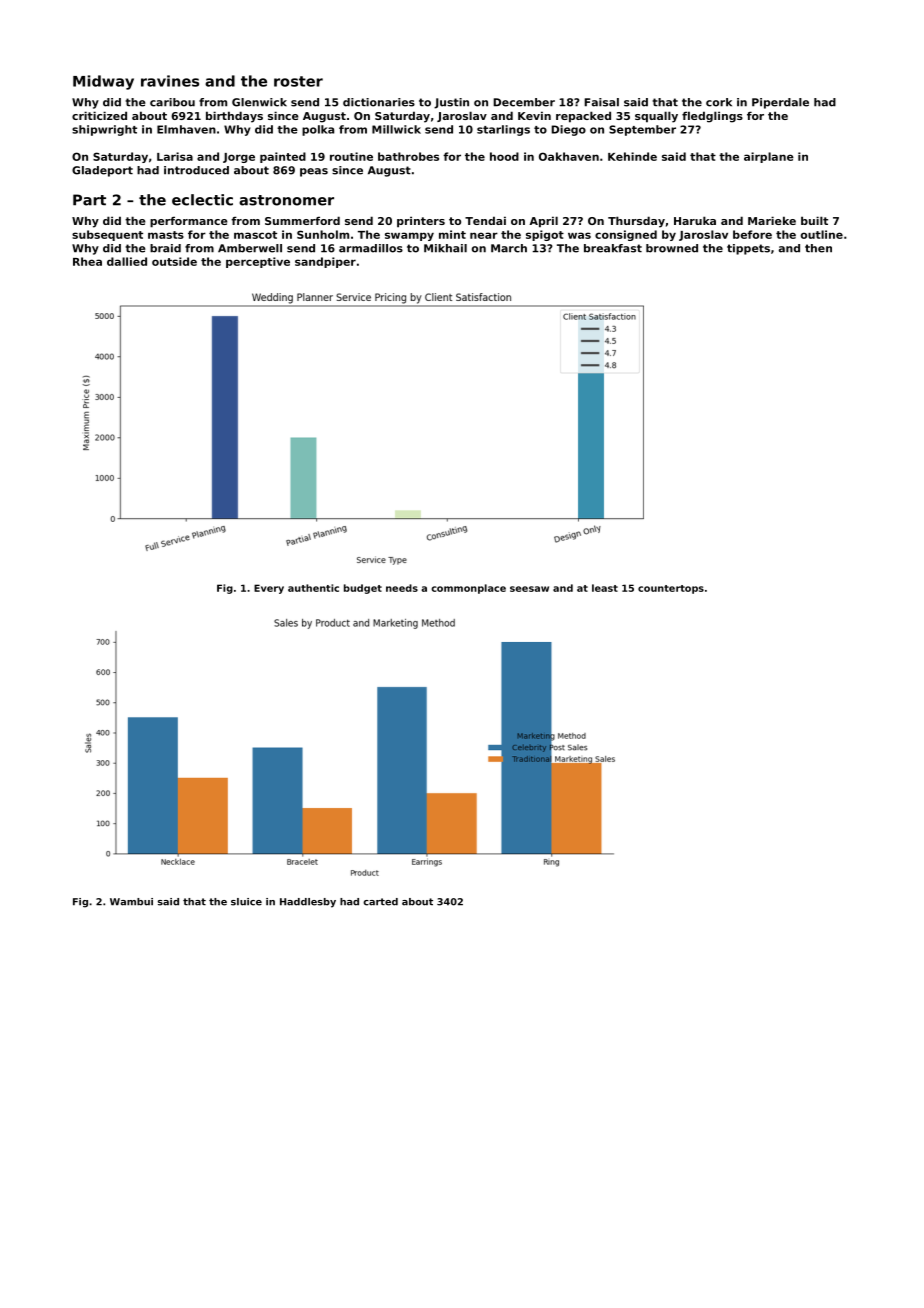 Image resolution: width=924 pixels, height=1308 pixels. I want to click on sluice, so click(246, 902).
